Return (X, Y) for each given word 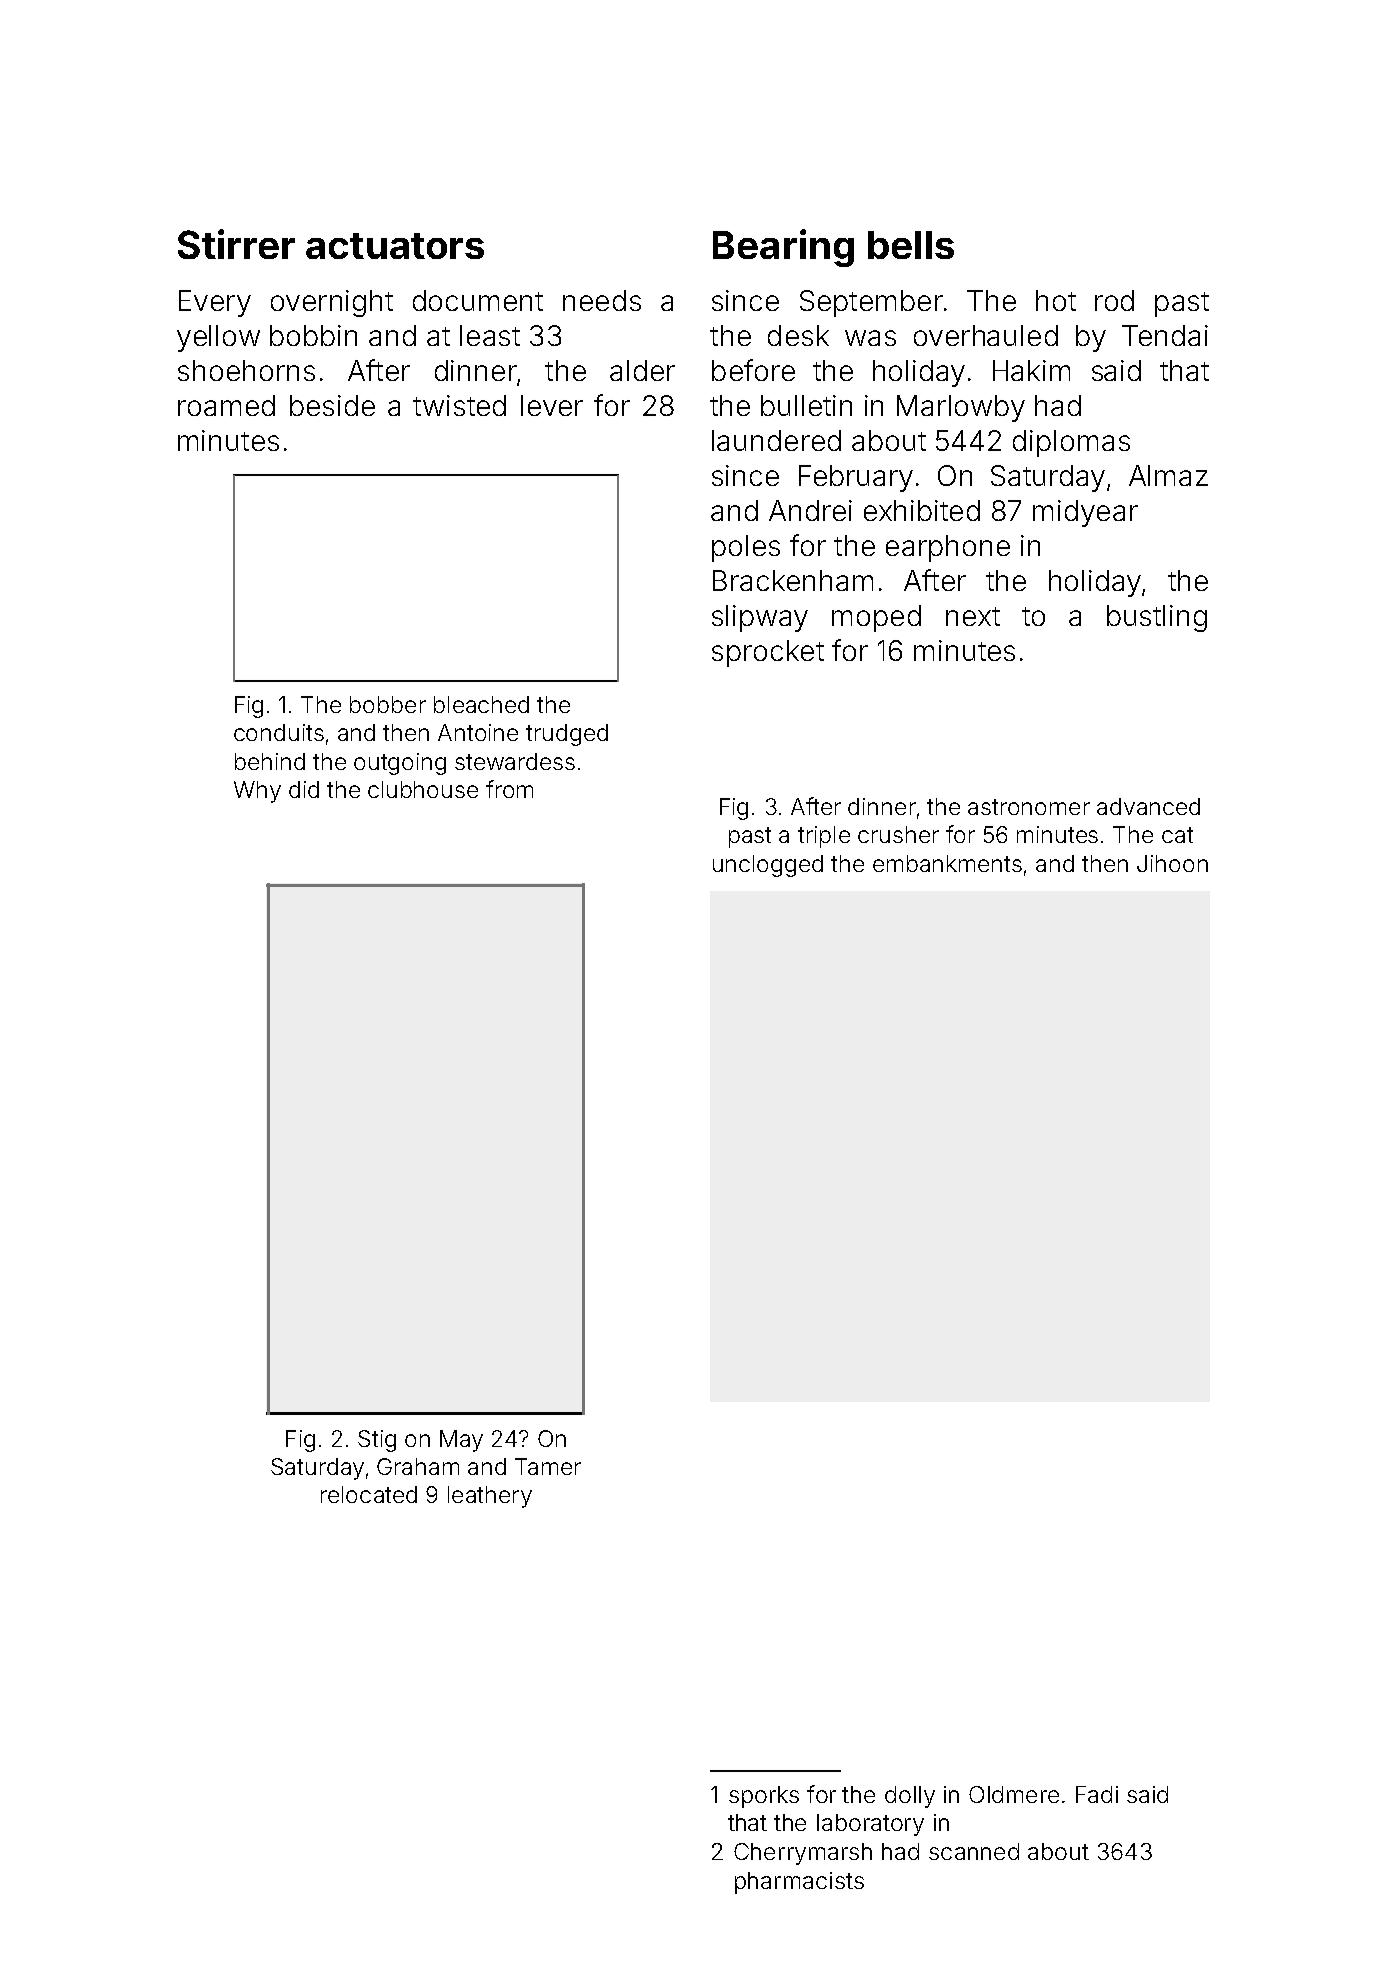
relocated (369, 1494)
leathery (490, 1497)
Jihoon (1172, 863)
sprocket (768, 653)
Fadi (1097, 1794)
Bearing (783, 248)
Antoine (478, 732)
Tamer (548, 1466)
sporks (764, 1797)
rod (1114, 300)
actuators (395, 246)
